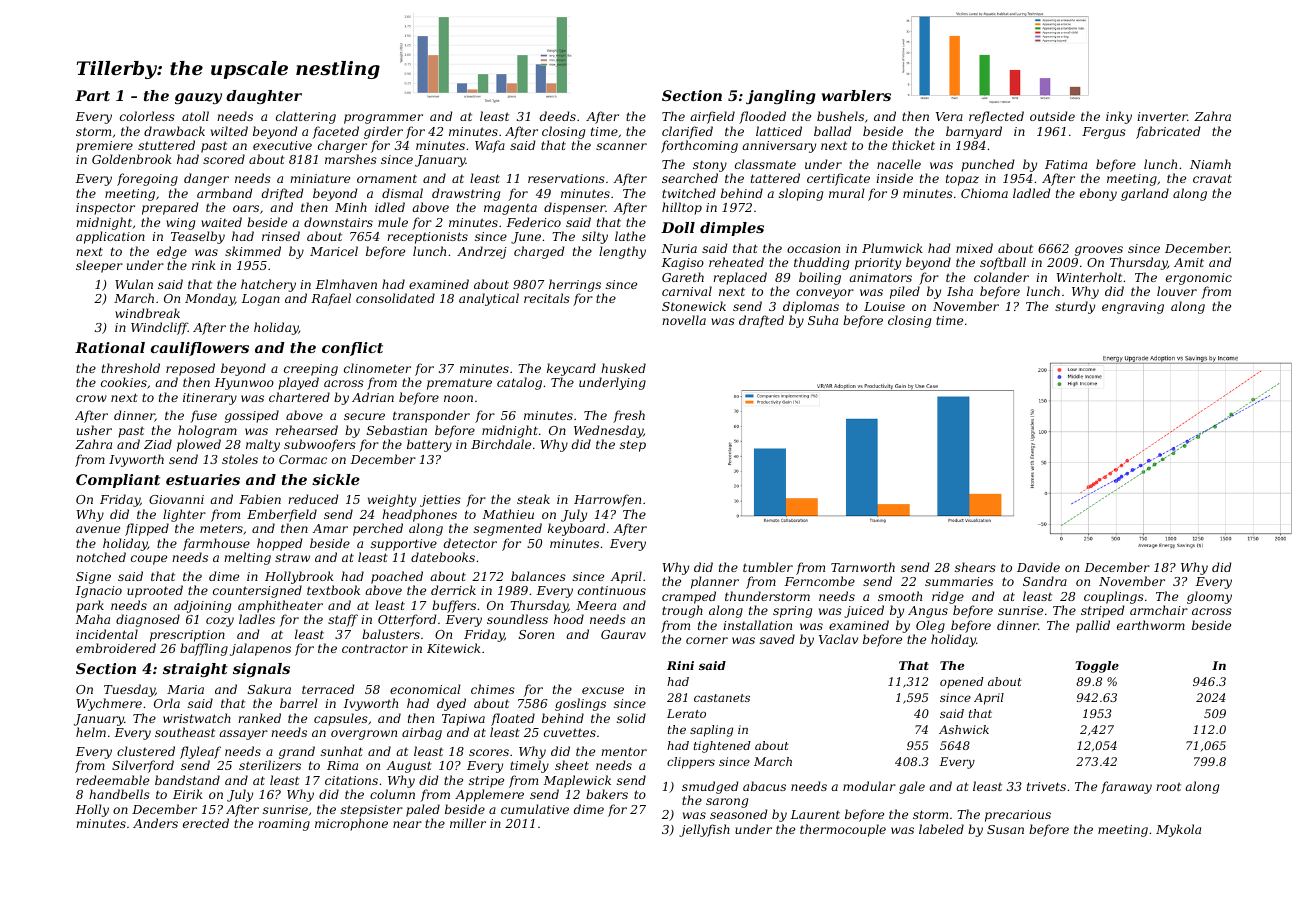  Describe the element at coordinates (558, 116) in the screenshot. I see `deeds` at that location.
